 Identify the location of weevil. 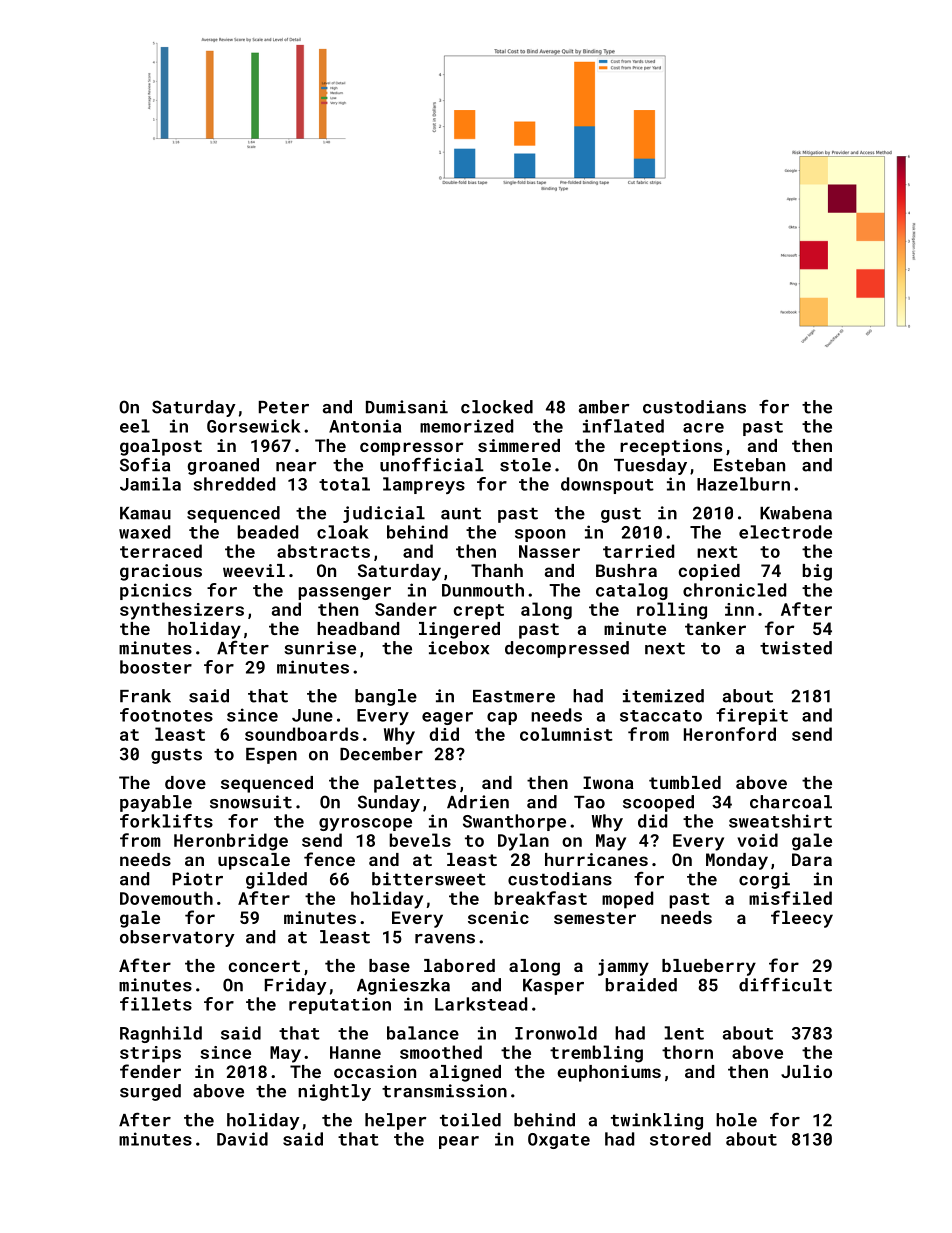
(254, 570).
